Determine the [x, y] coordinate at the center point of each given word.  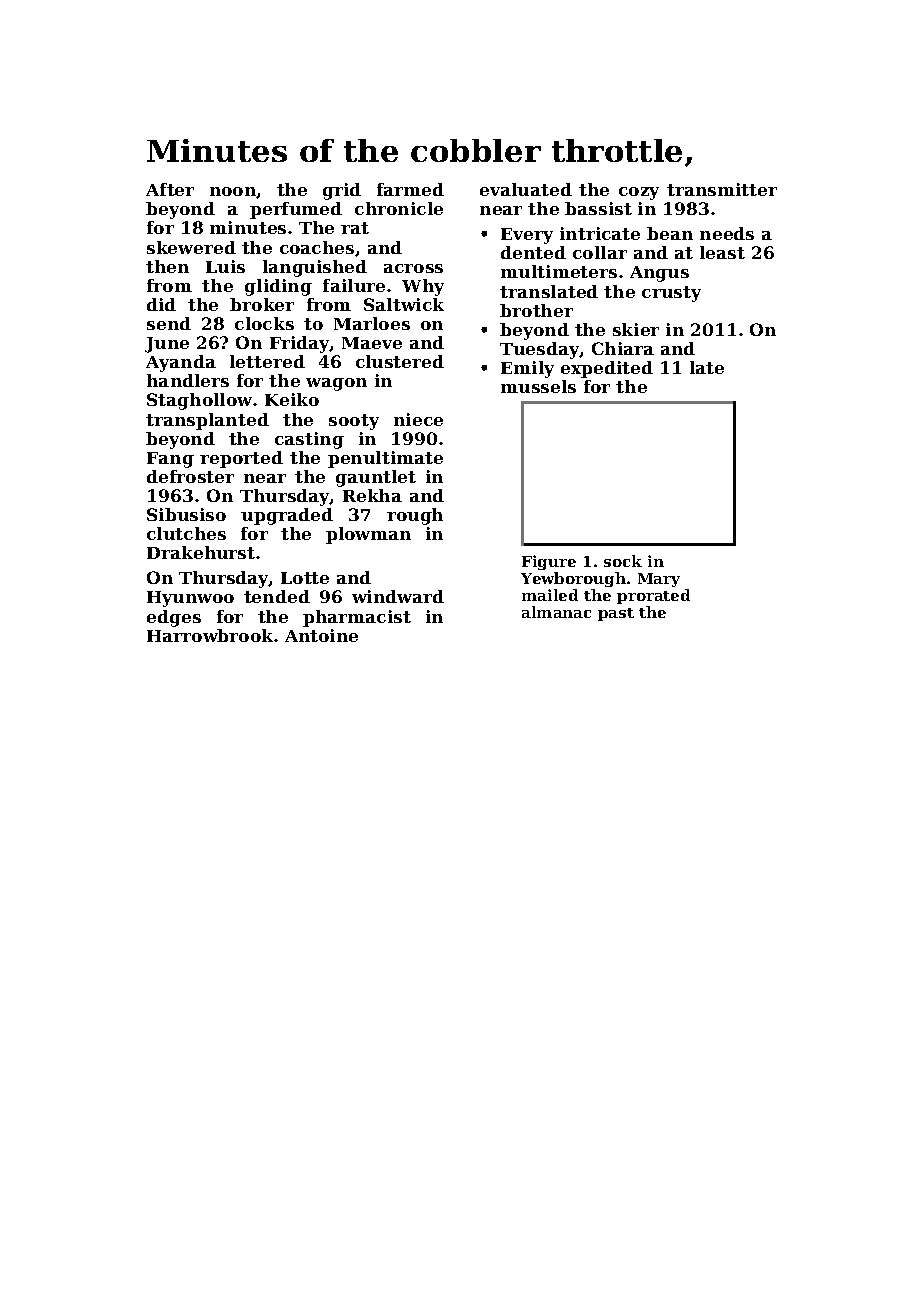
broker [262, 304]
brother [536, 310]
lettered [267, 361]
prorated [653, 596]
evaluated [526, 189]
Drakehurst [201, 552]
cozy [639, 193]
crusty [671, 294]
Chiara [623, 348]
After [170, 189]
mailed [550, 595]
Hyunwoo [190, 599]
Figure [549, 562]
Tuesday [540, 350]
